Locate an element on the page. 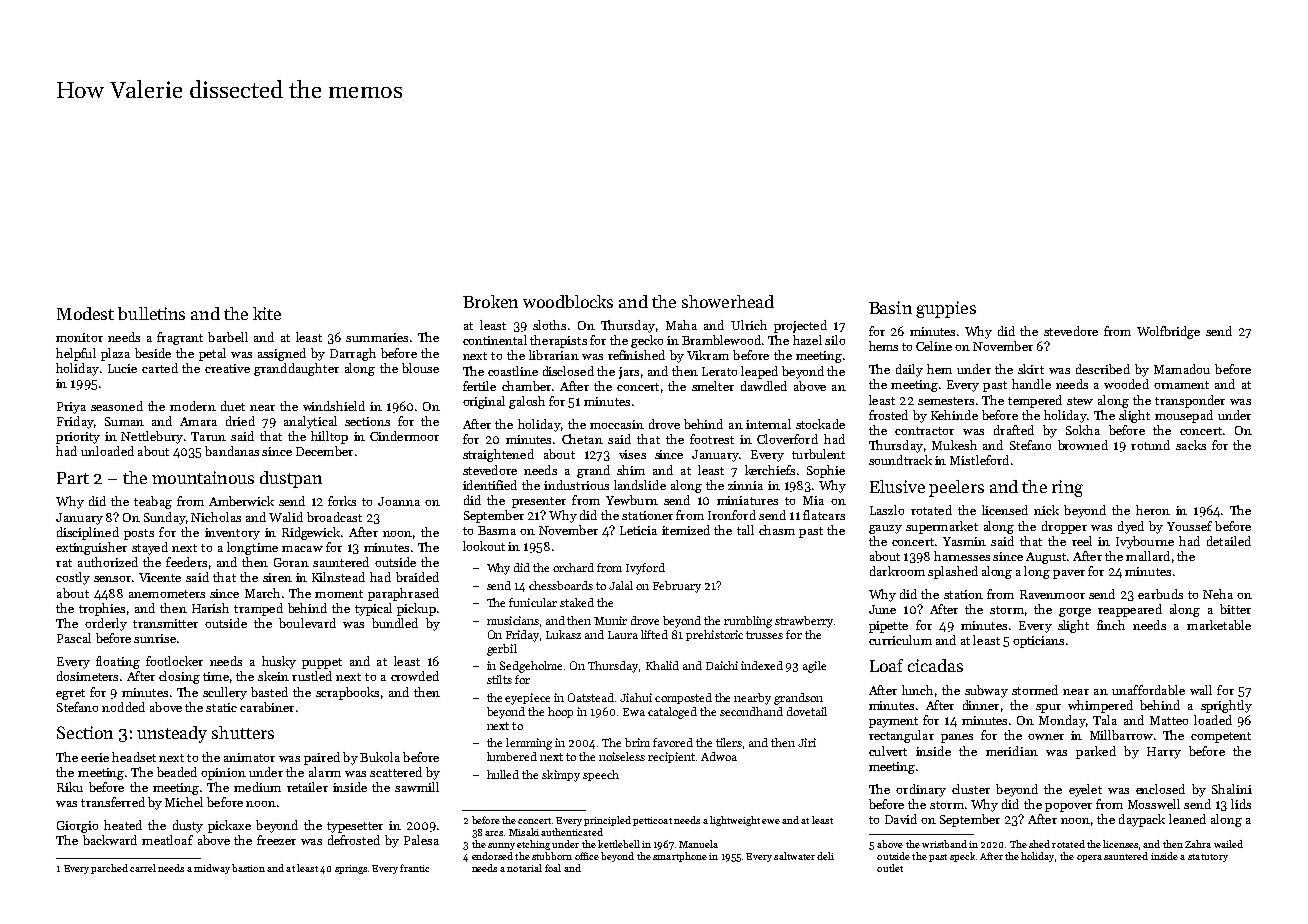  Broken is located at coordinates (490, 301).
